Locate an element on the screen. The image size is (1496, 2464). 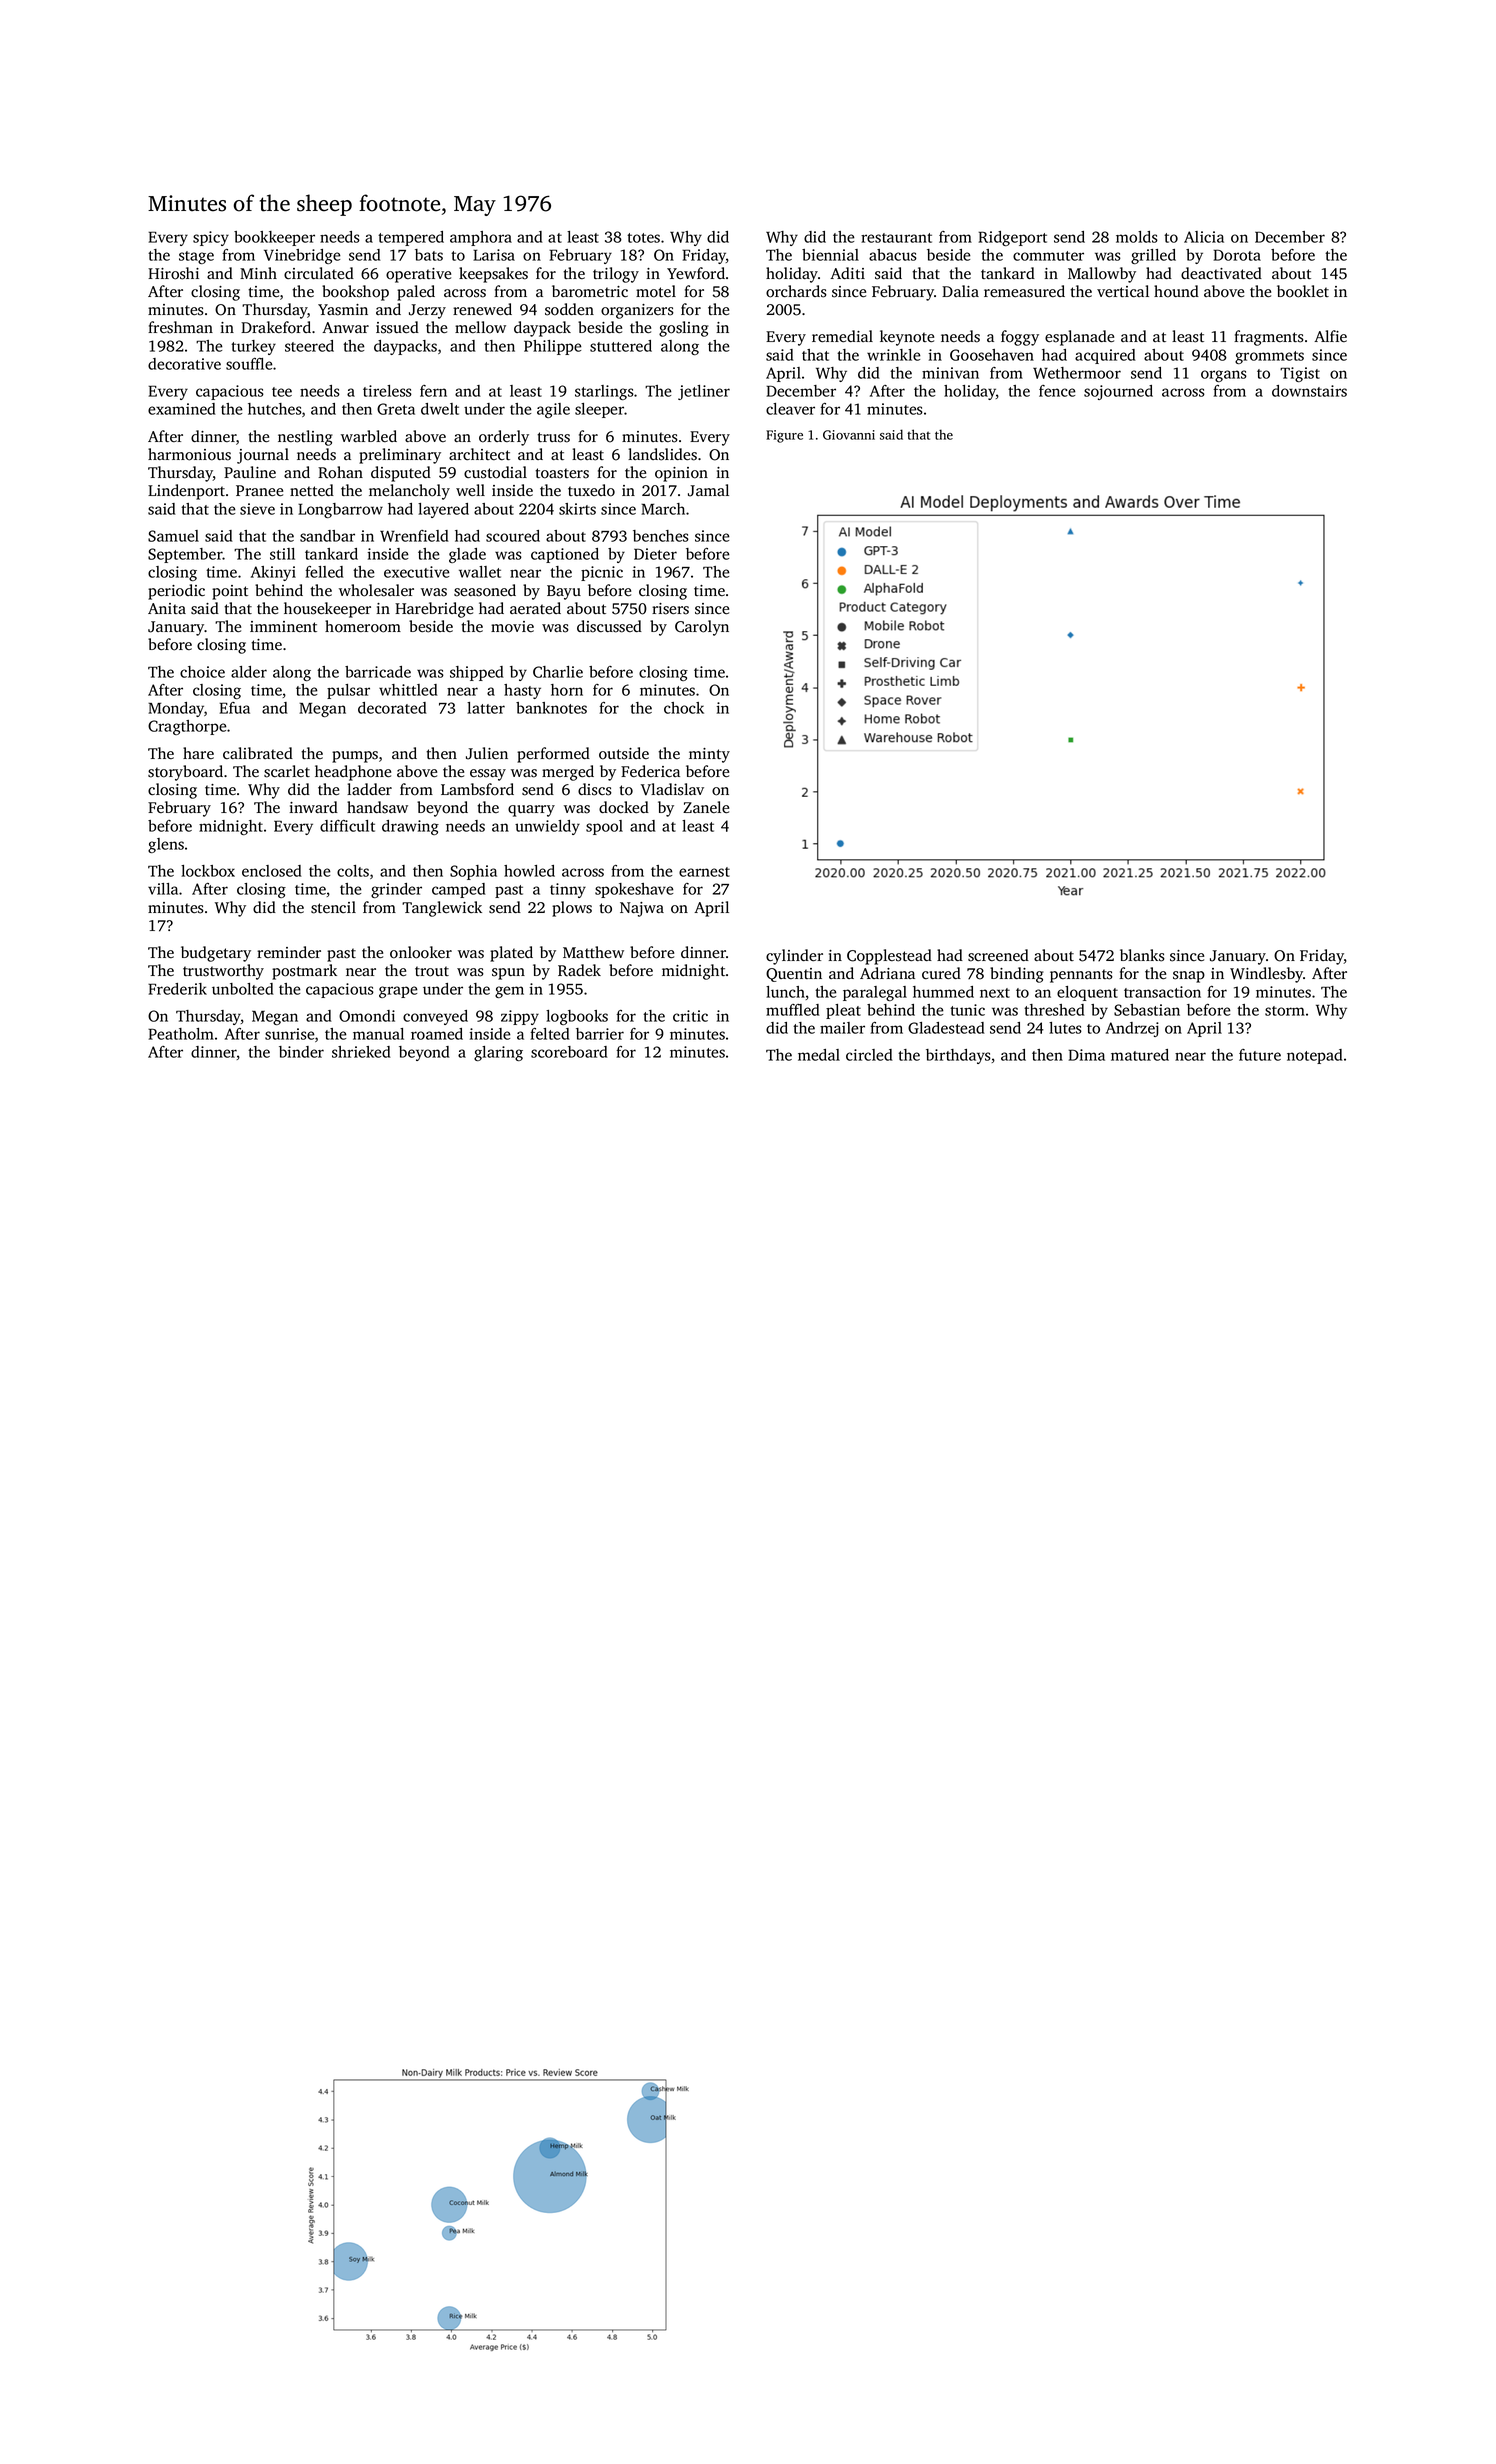
downstairs is located at coordinates (1309, 391).
